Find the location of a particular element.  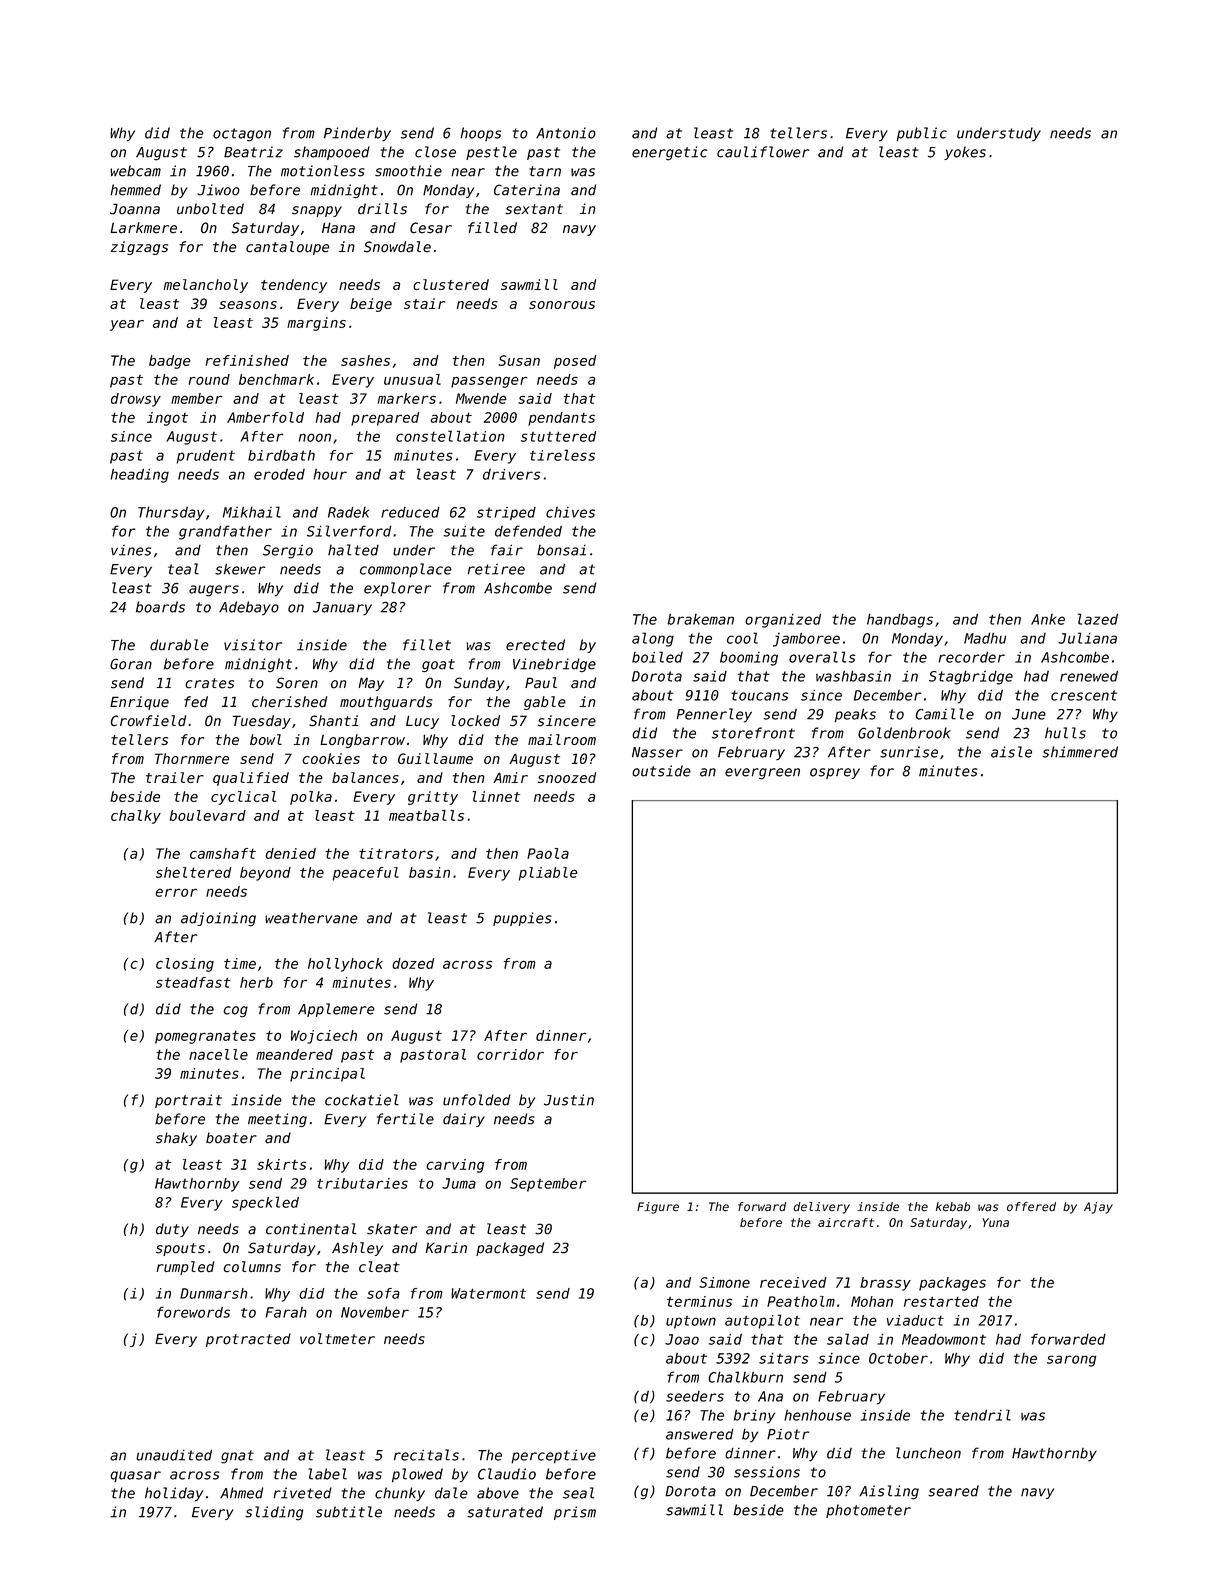

puppies is located at coordinates (522, 919).
